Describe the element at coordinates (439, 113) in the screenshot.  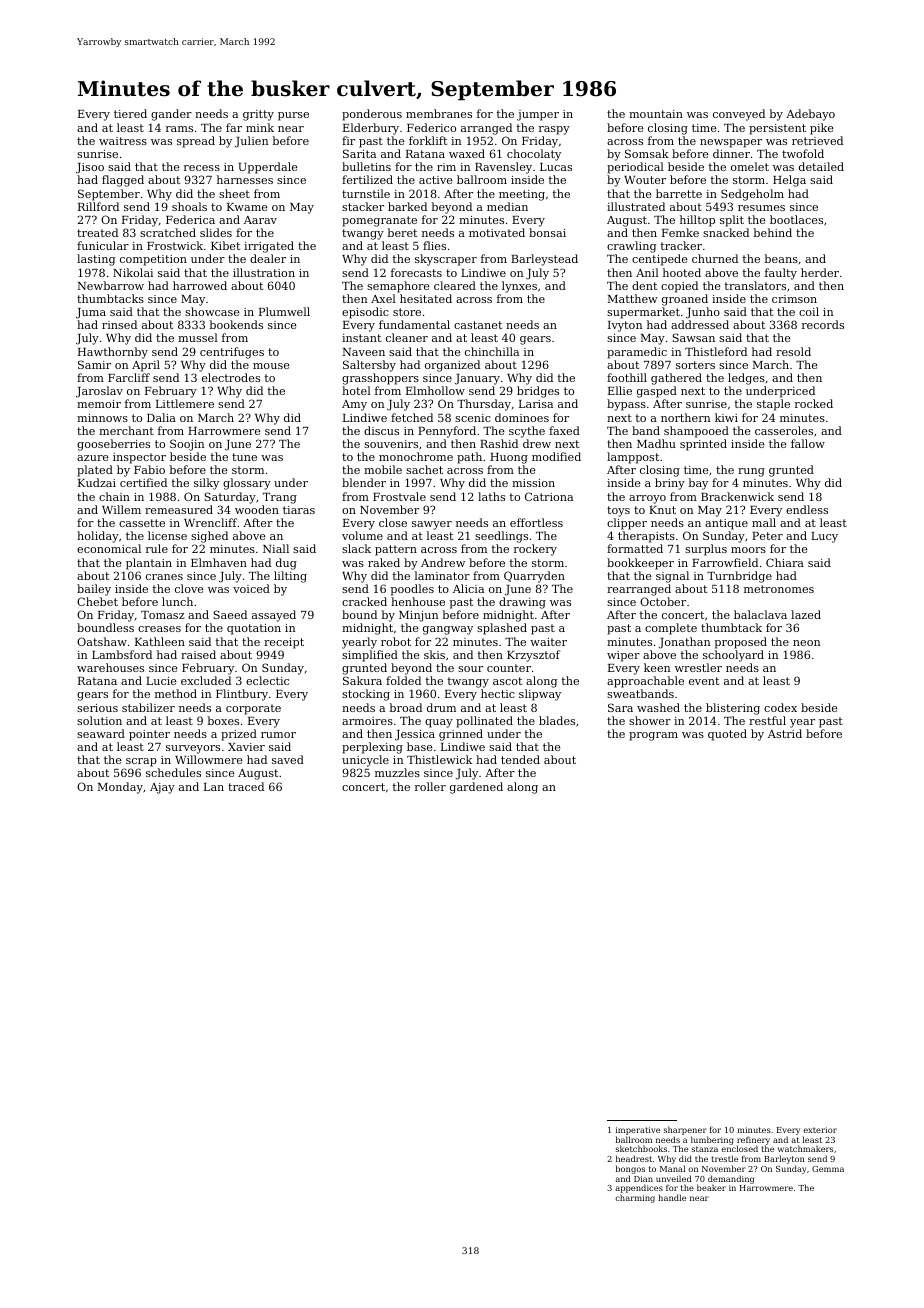
I see `membranes` at that location.
